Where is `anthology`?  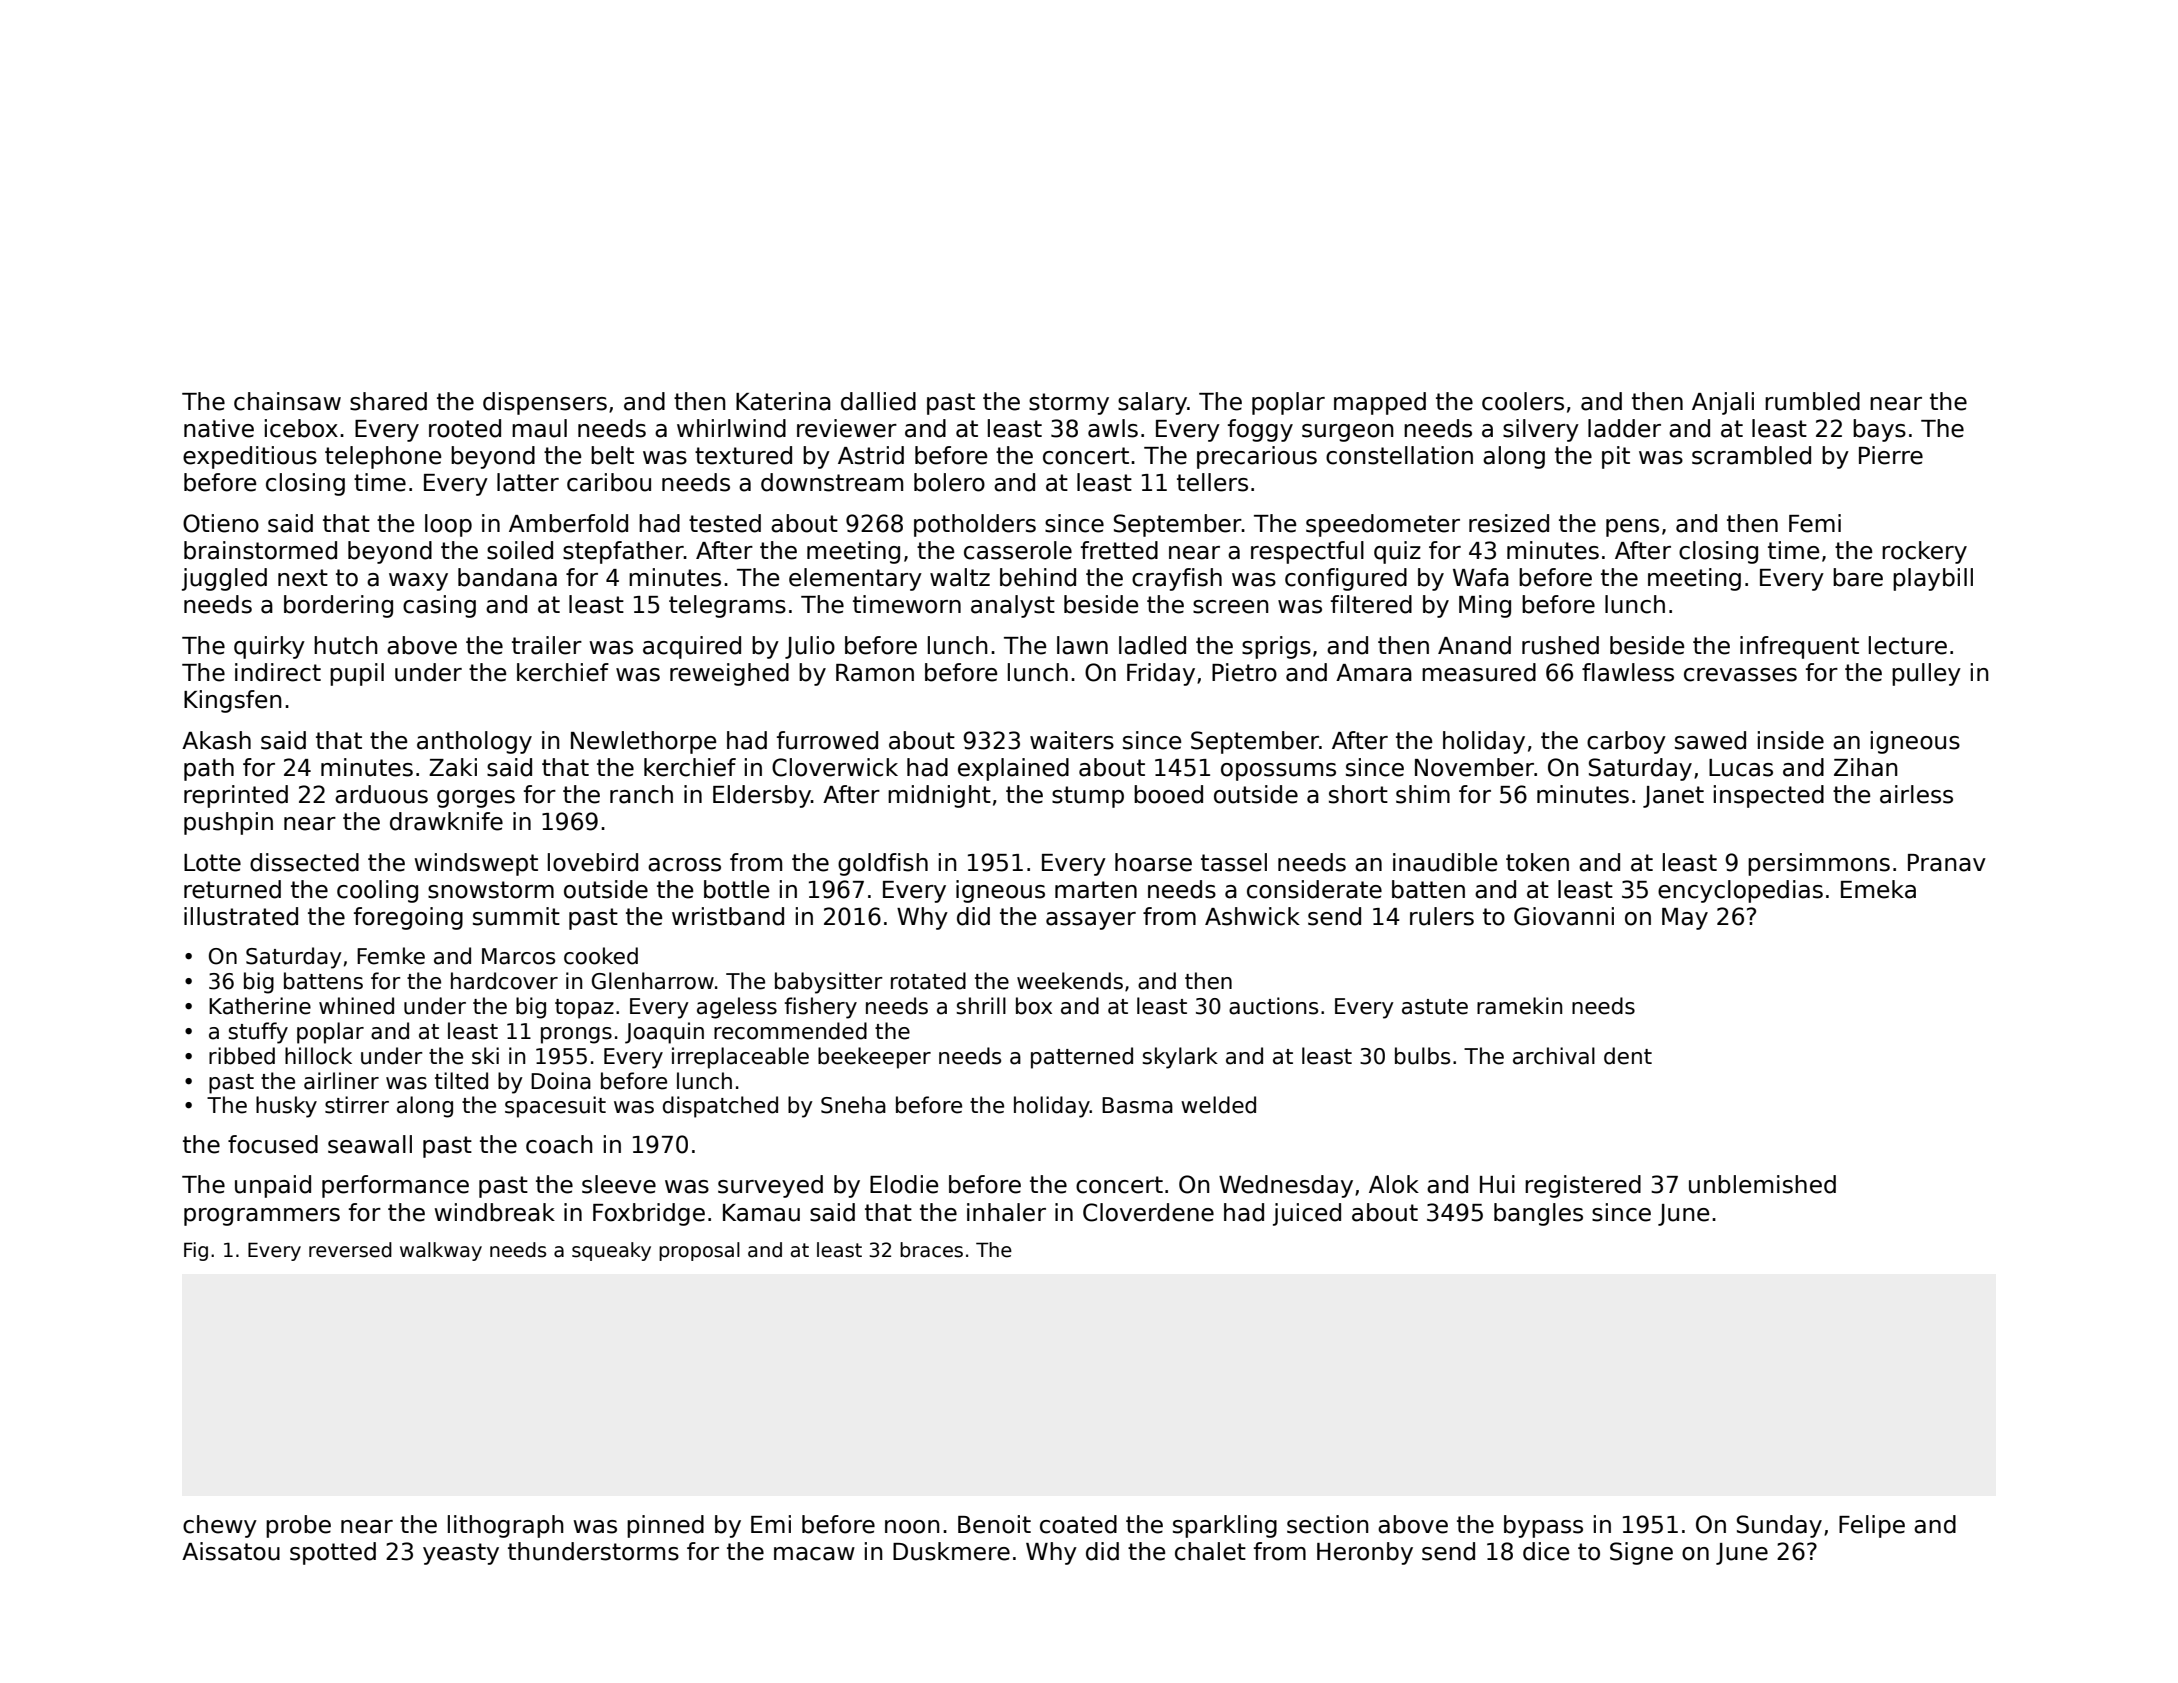 anthology is located at coordinates (474, 742).
